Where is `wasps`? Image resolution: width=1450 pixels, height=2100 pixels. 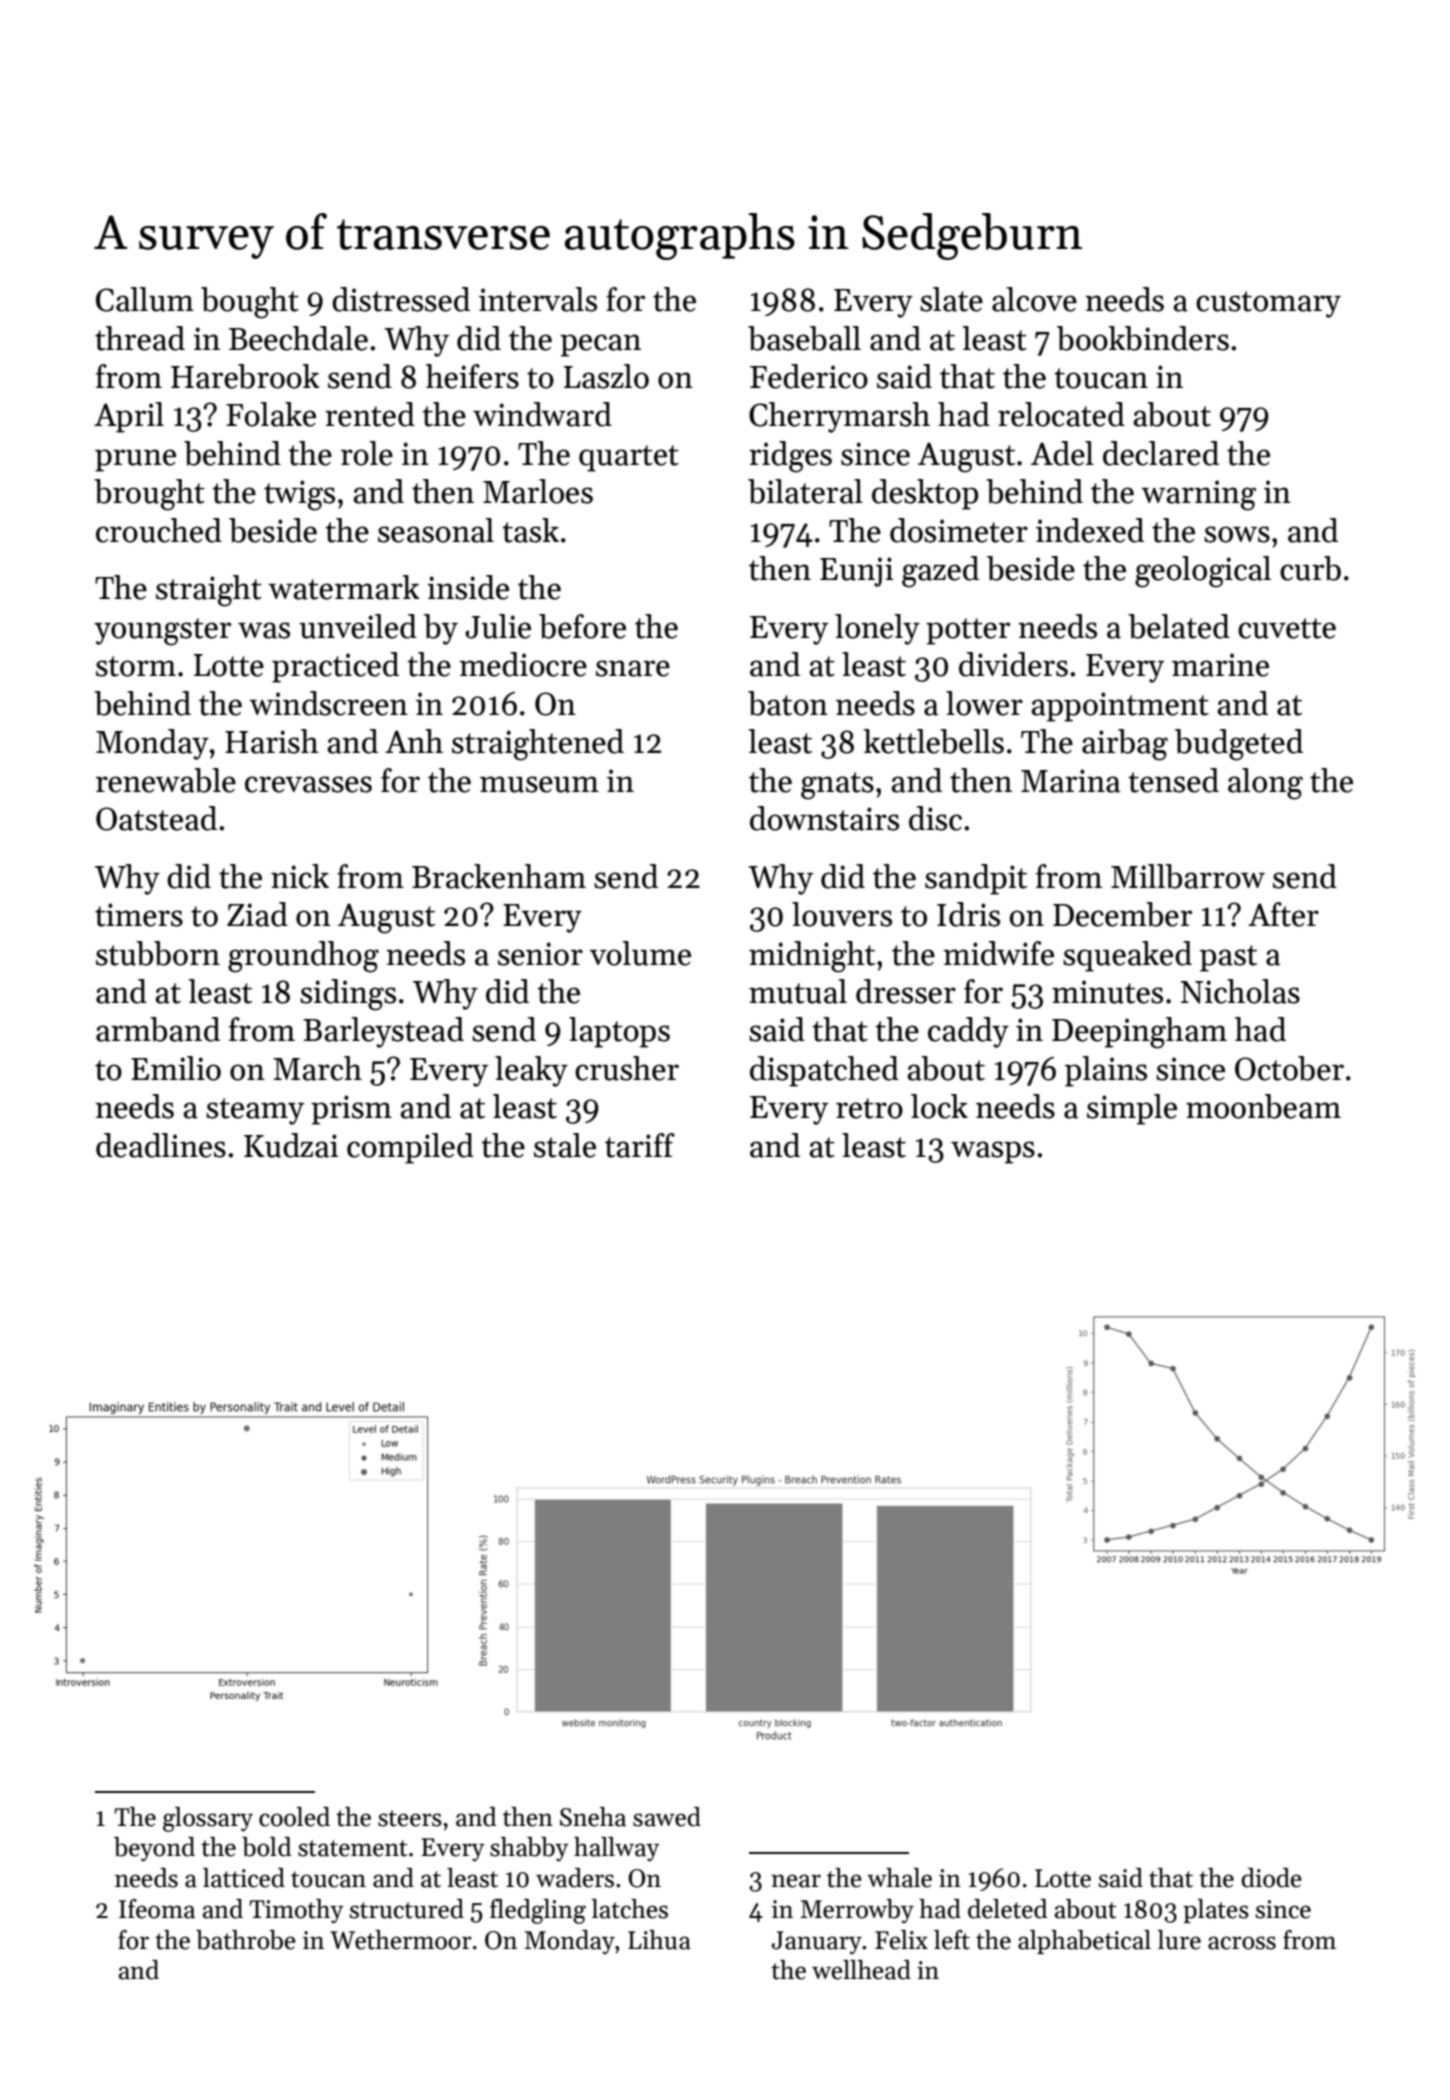 wasps is located at coordinates (993, 1152).
